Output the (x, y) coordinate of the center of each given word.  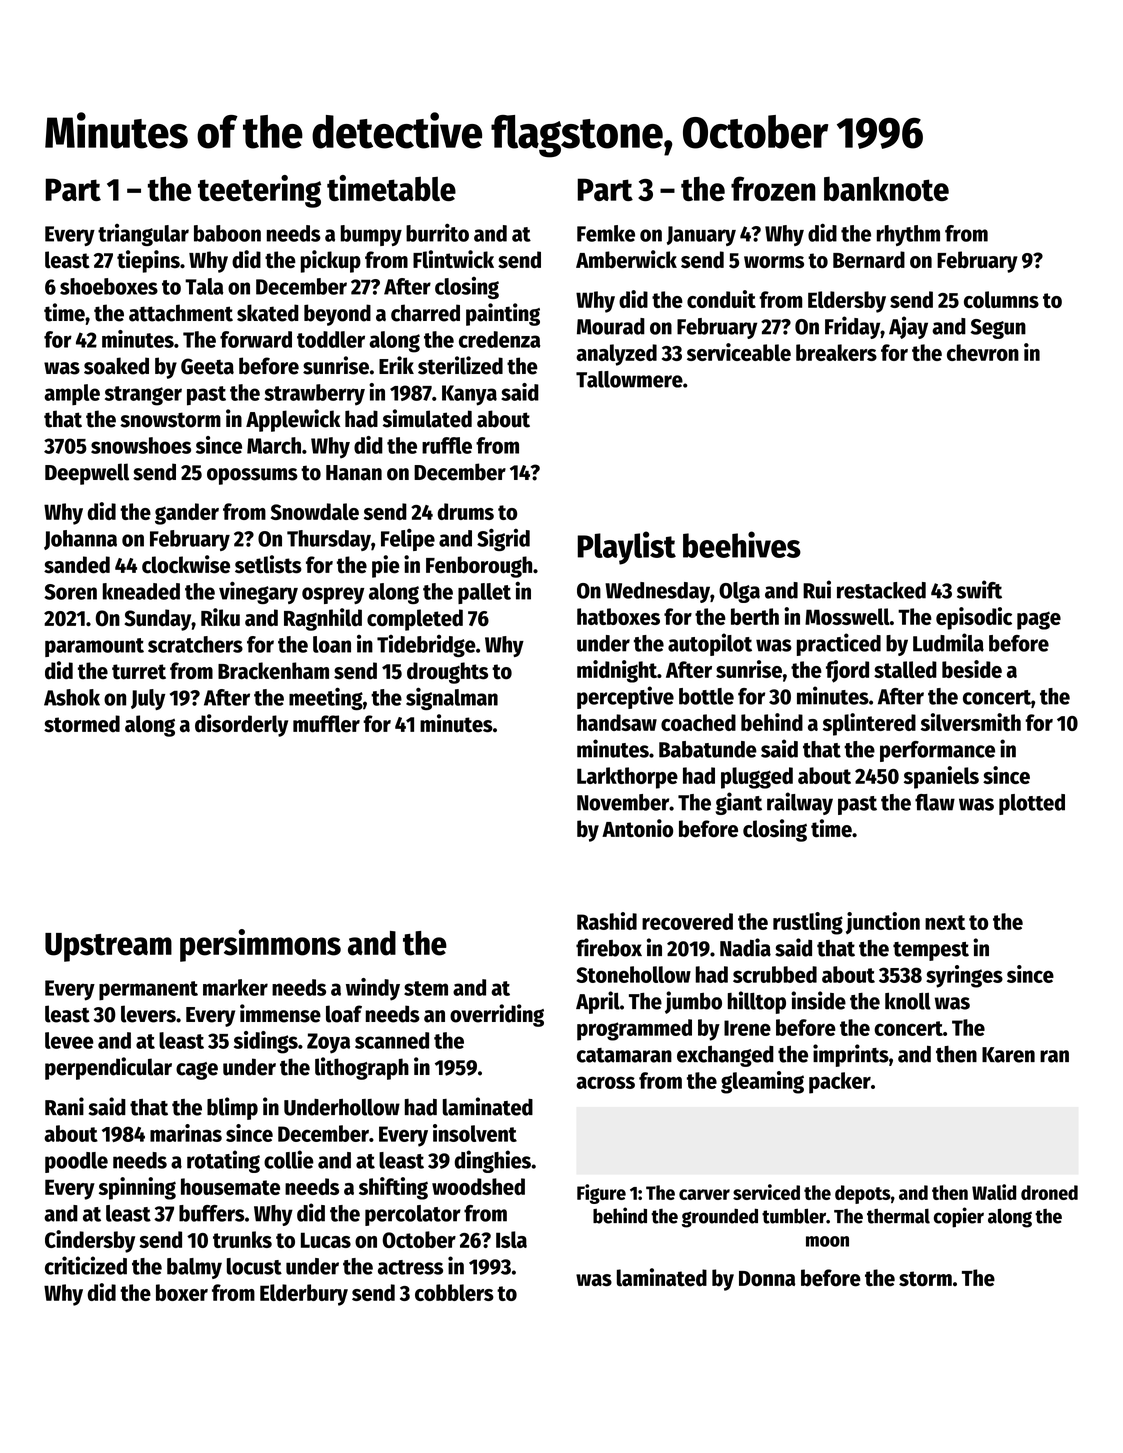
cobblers (454, 1292)
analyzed (616, 355)
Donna (767, 1279)
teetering (259, 191)
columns (1001, 299)
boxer (182, 1292)
